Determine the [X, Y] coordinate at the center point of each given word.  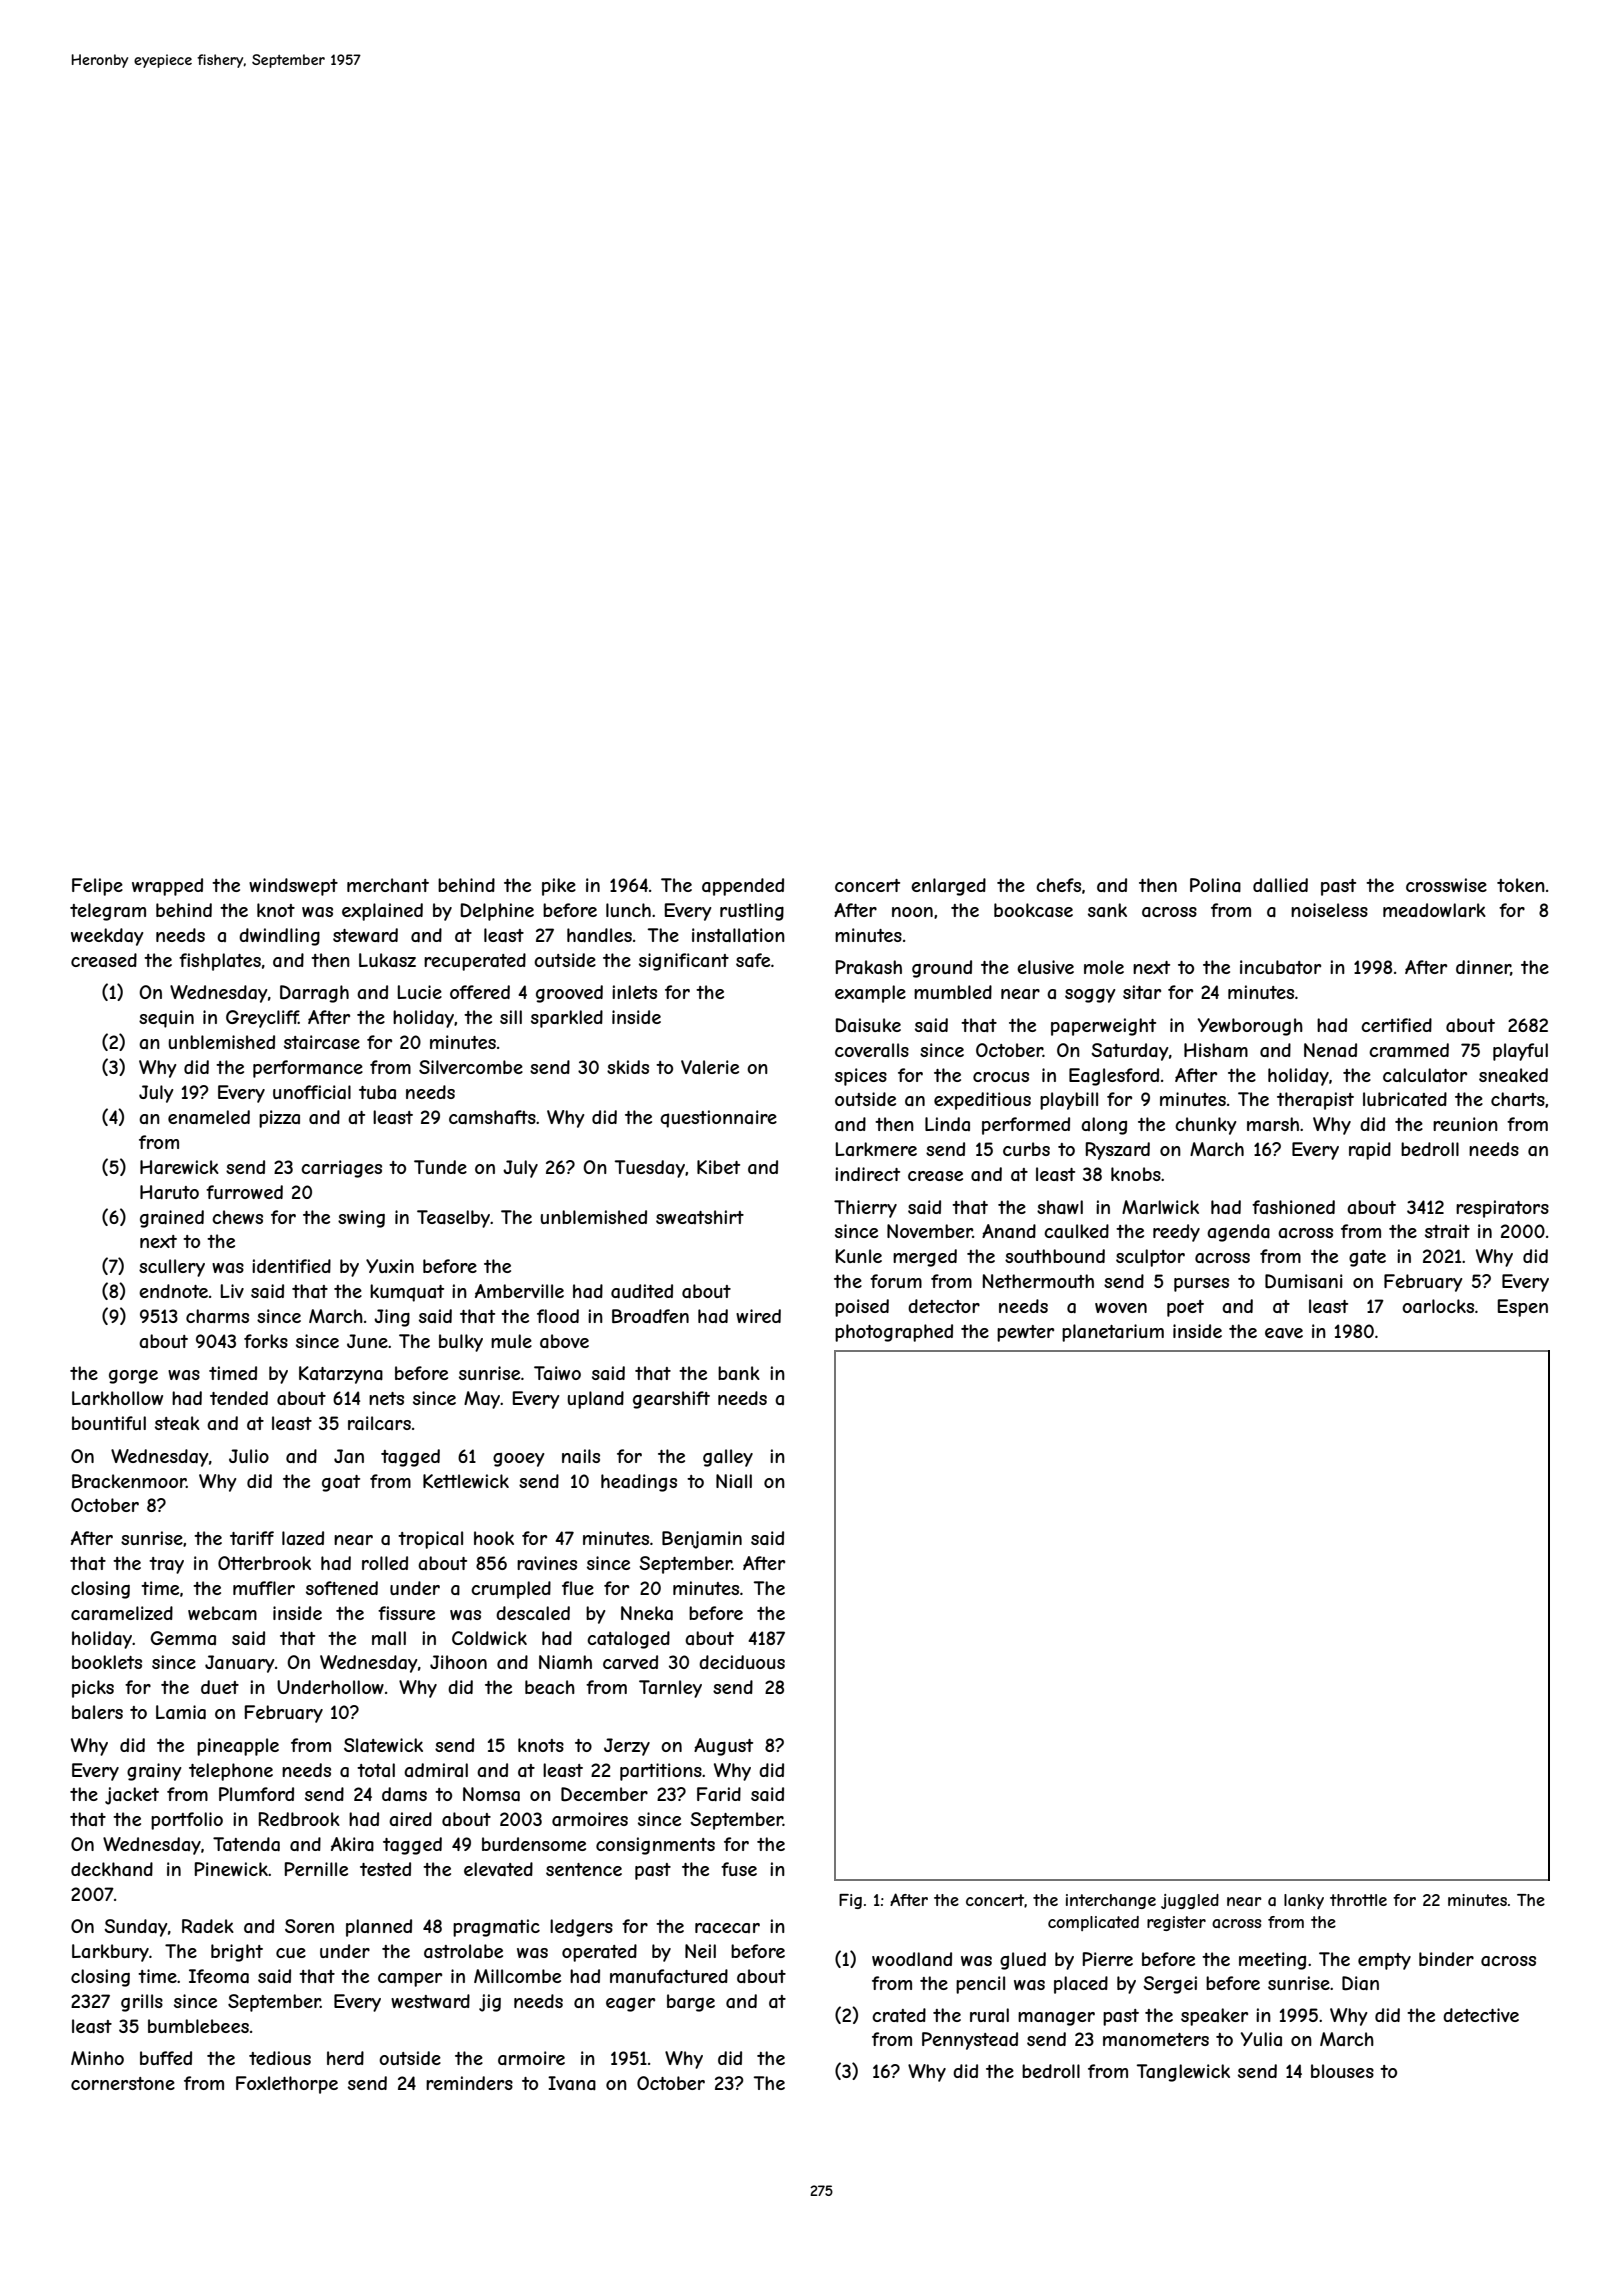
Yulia [1261, 2039]
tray [166, 1565]
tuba [377, 1092]
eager [630, 2005]
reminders [469, 2083]
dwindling [279, 937]
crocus [1001, 1077]
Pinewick [231, 1869]
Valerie [710, 1067]
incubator [1280, 967]
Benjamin [702, 1540]
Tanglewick [1183, 2073]
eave [1284, 1333]
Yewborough [1250, 1027]
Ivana [572, 2083]
